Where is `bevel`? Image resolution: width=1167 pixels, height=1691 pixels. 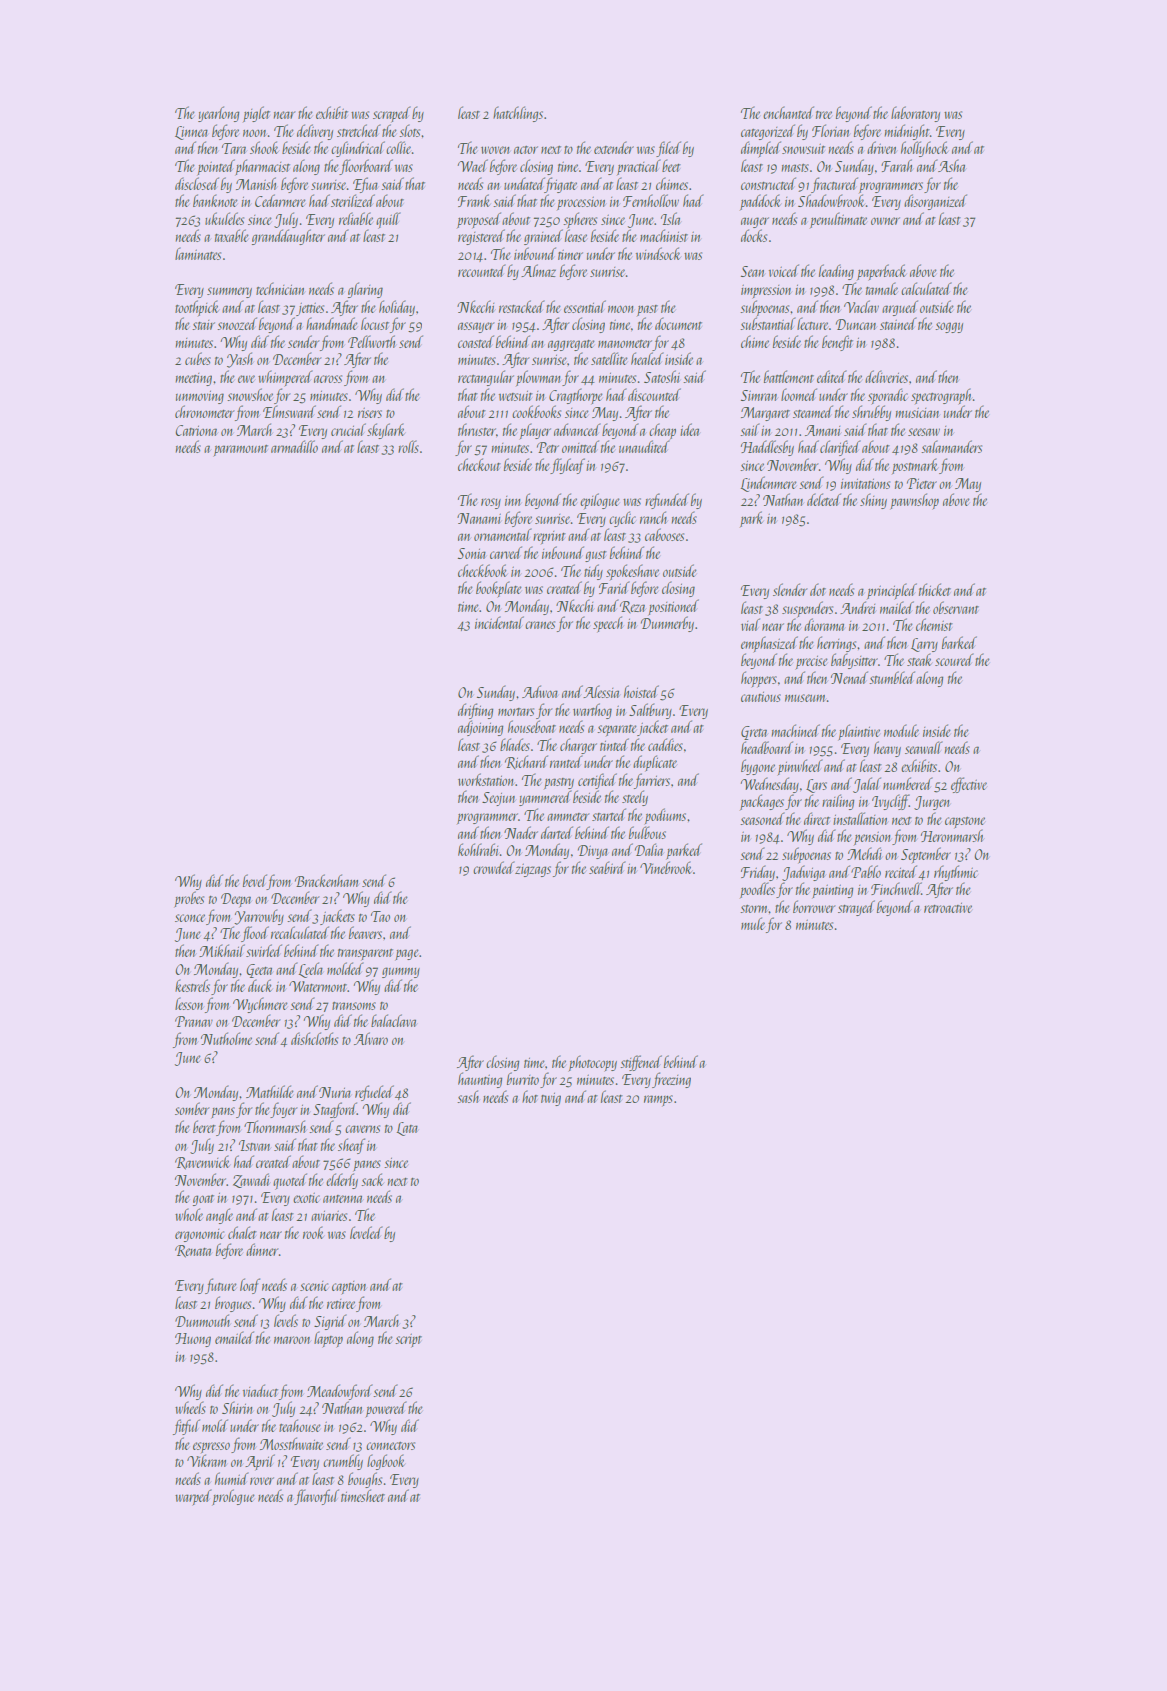 bevel is located at coordinates (255, 880).
